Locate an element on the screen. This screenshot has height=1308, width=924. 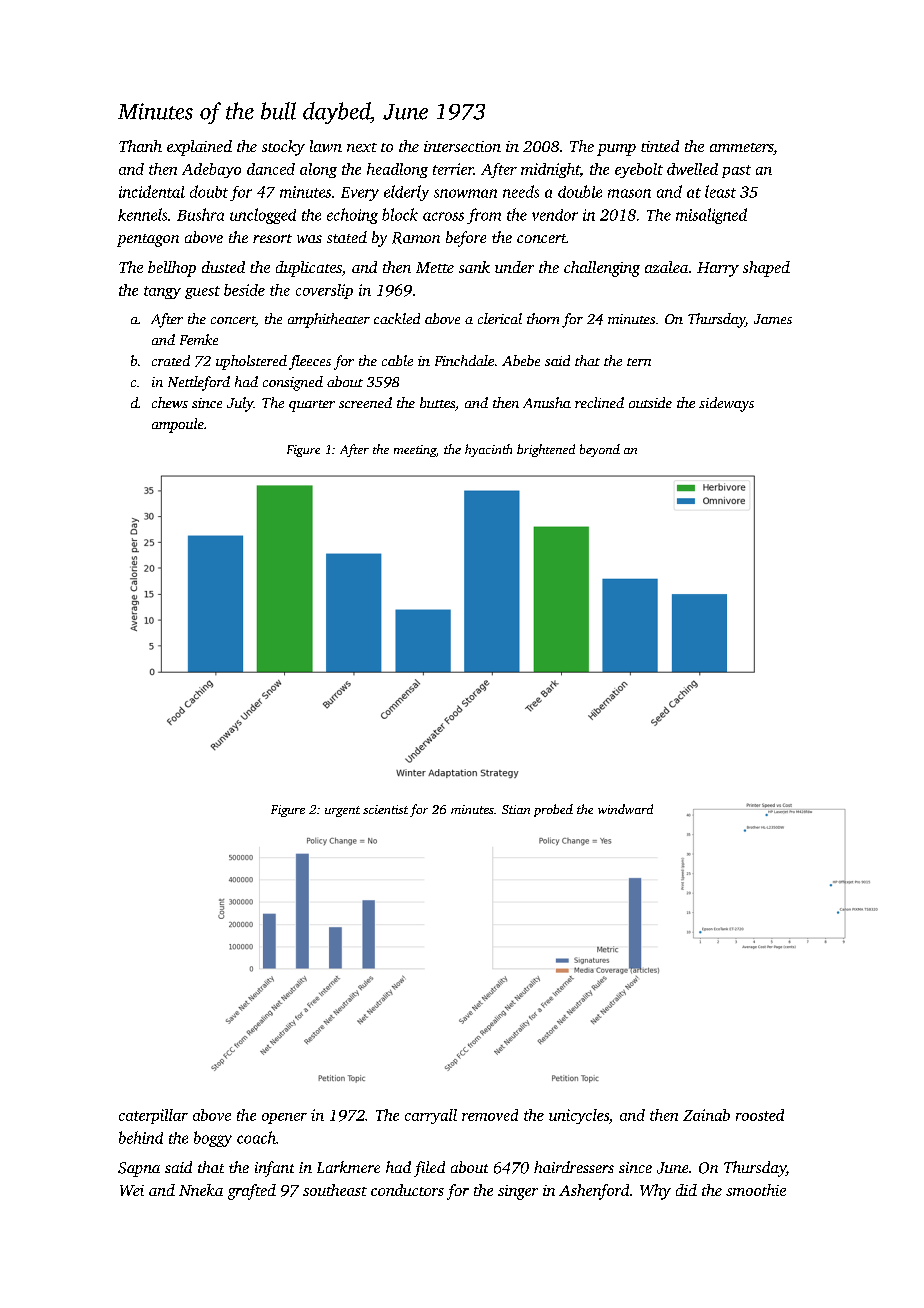
Abebe is located at coordinates (521, 360).
